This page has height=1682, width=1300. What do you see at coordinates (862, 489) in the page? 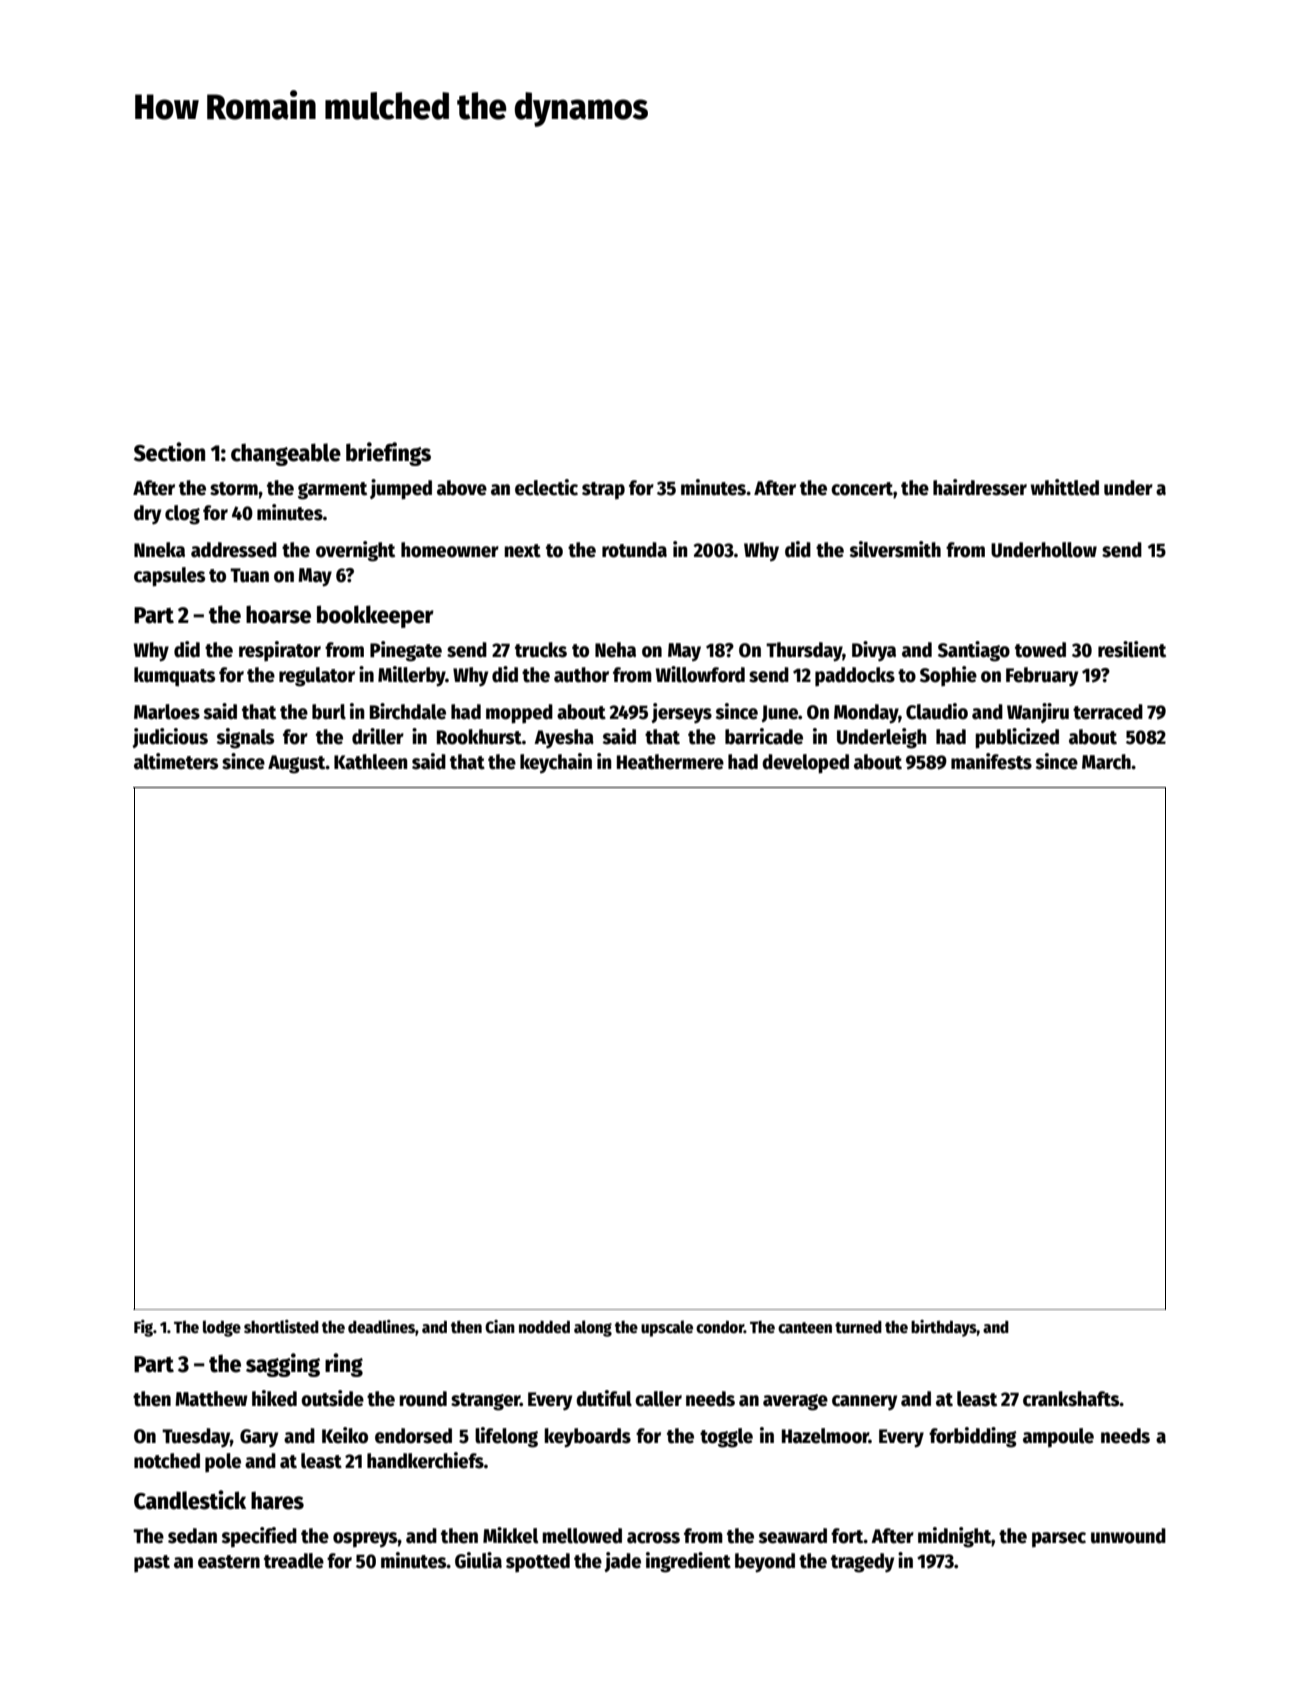
I see `concert` at bounding box center [862, 489].
